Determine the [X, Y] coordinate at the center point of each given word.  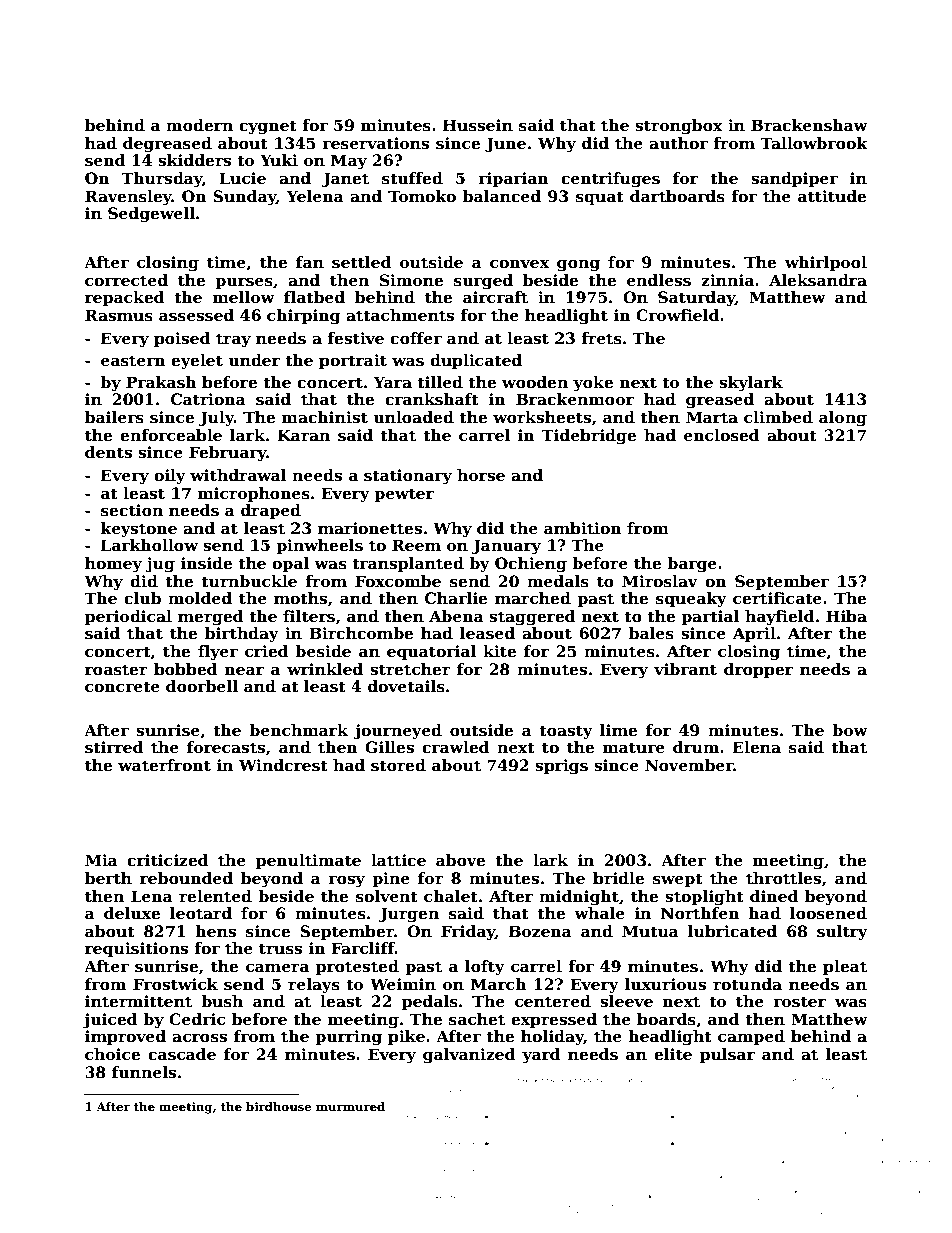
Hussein [478, 125]
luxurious [665, 984]
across [199, 1038]
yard [541, 1056]
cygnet [268, 127]
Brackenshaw [809, 125]
